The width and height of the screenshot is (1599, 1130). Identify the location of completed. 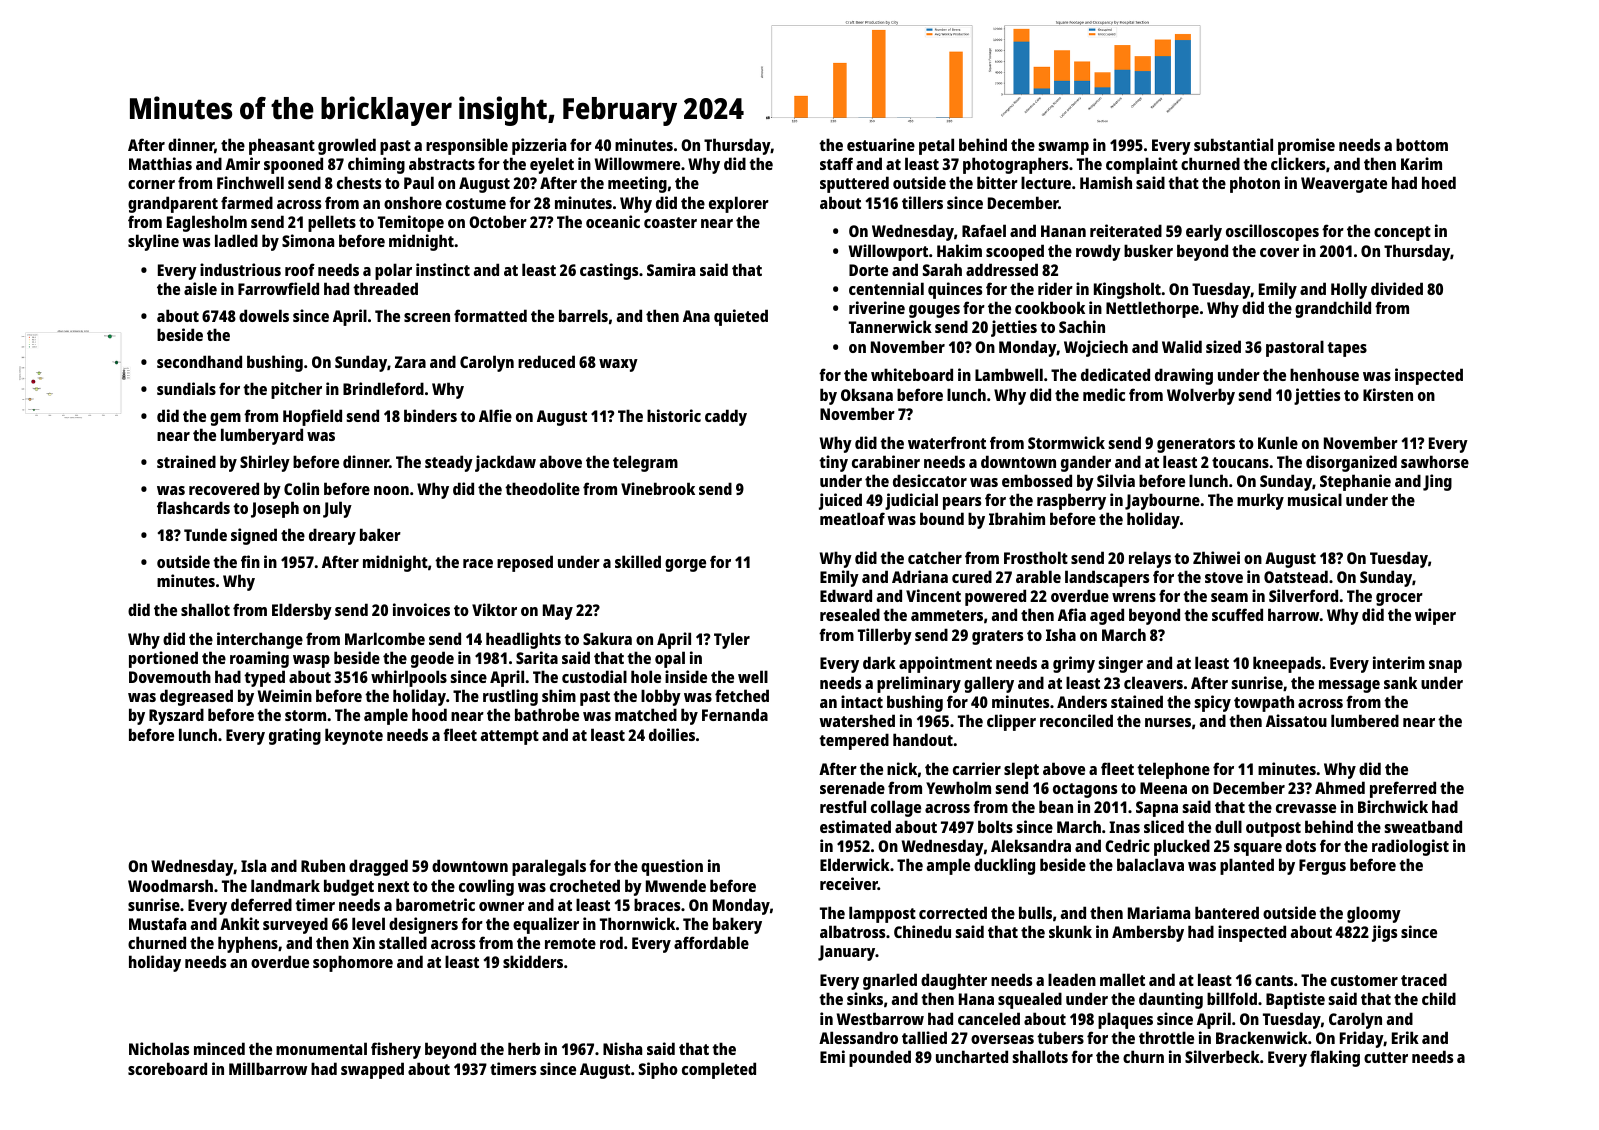
(719, 1070).
